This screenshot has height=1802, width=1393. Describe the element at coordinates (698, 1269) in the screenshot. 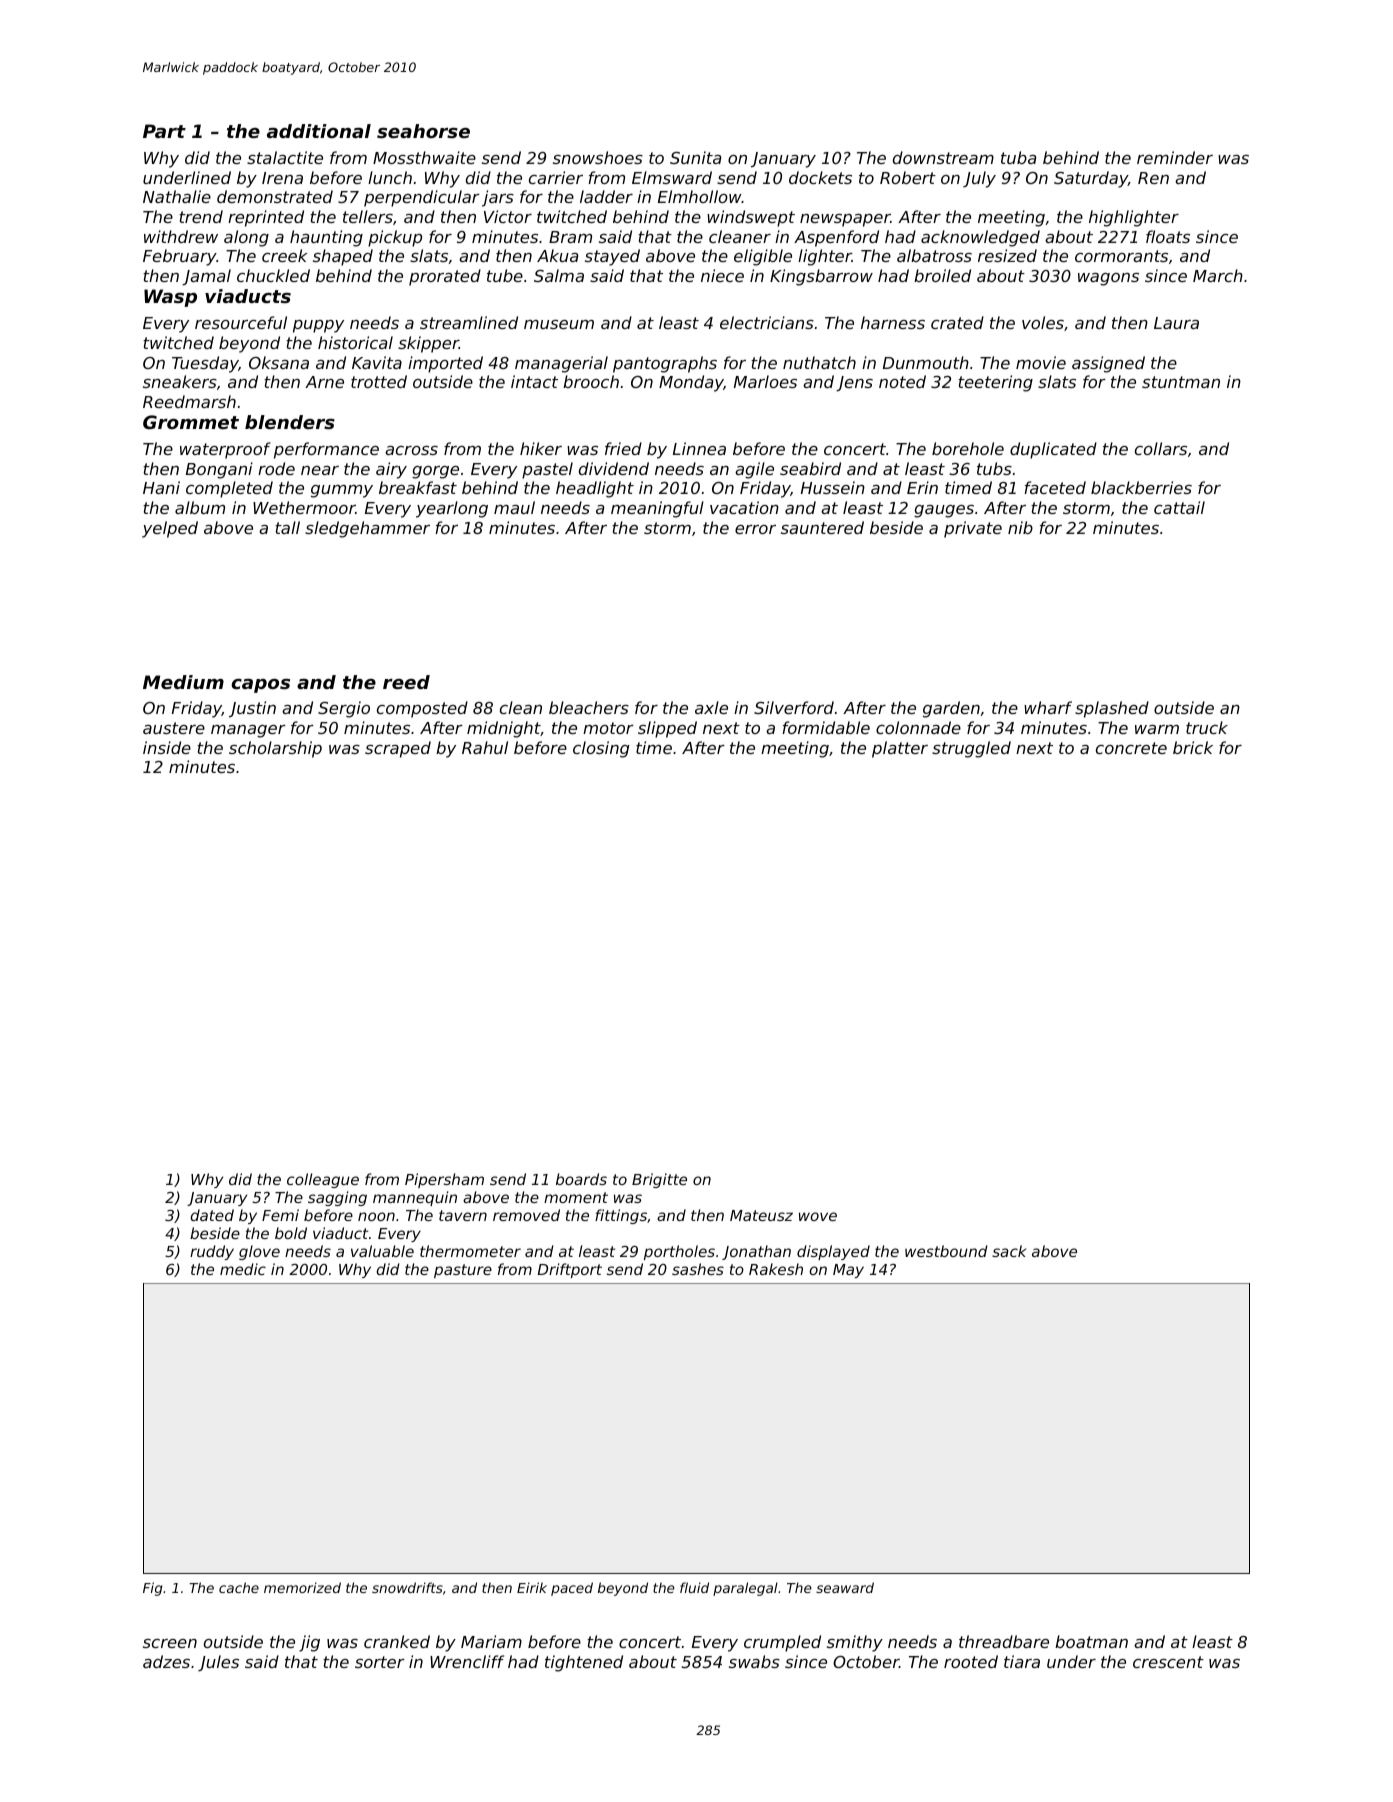

I see `sashes` at that location.
